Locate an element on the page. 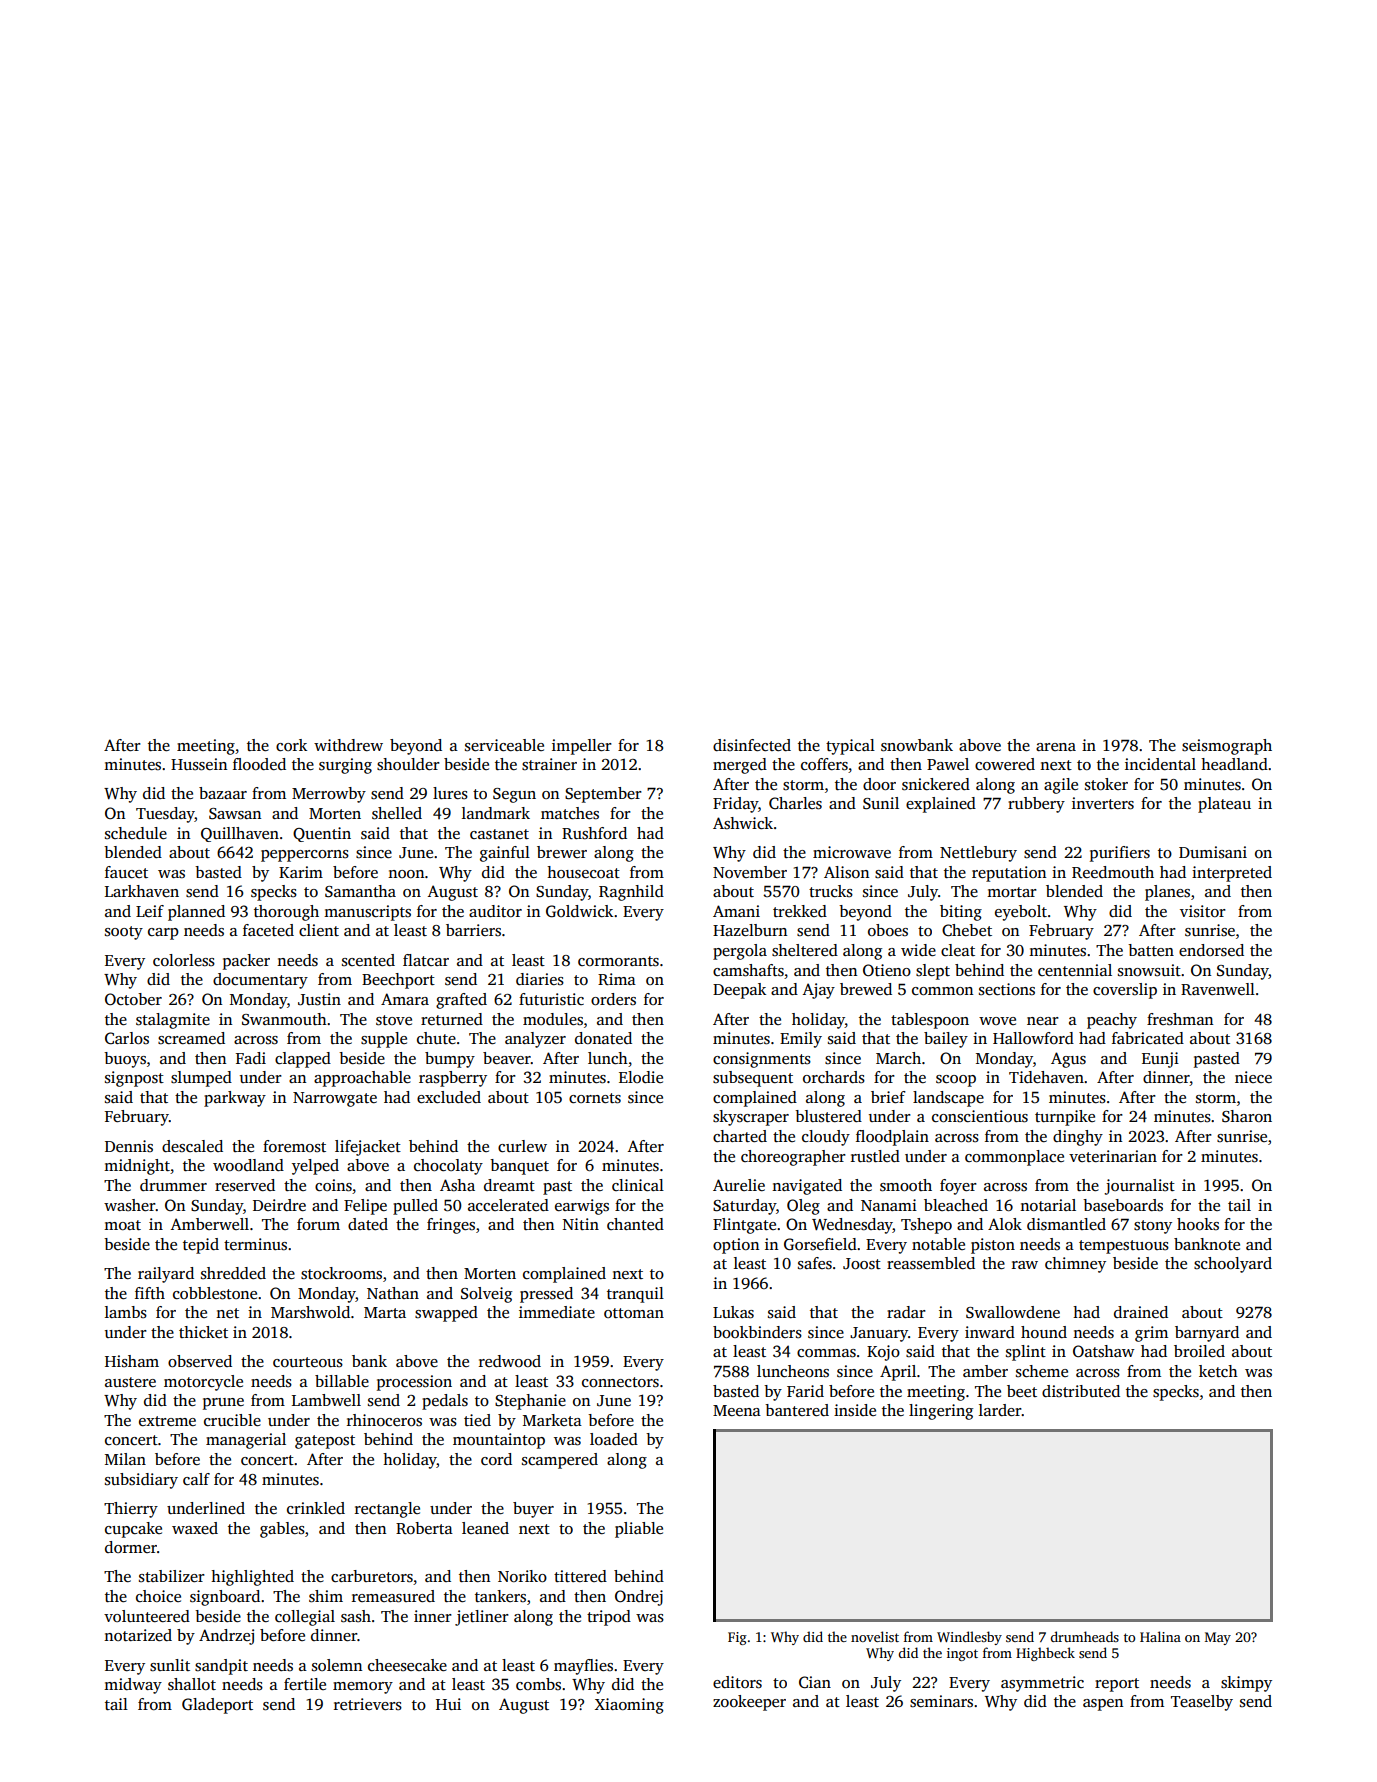  rhinoceros is located at coordinates (384, 1420).
